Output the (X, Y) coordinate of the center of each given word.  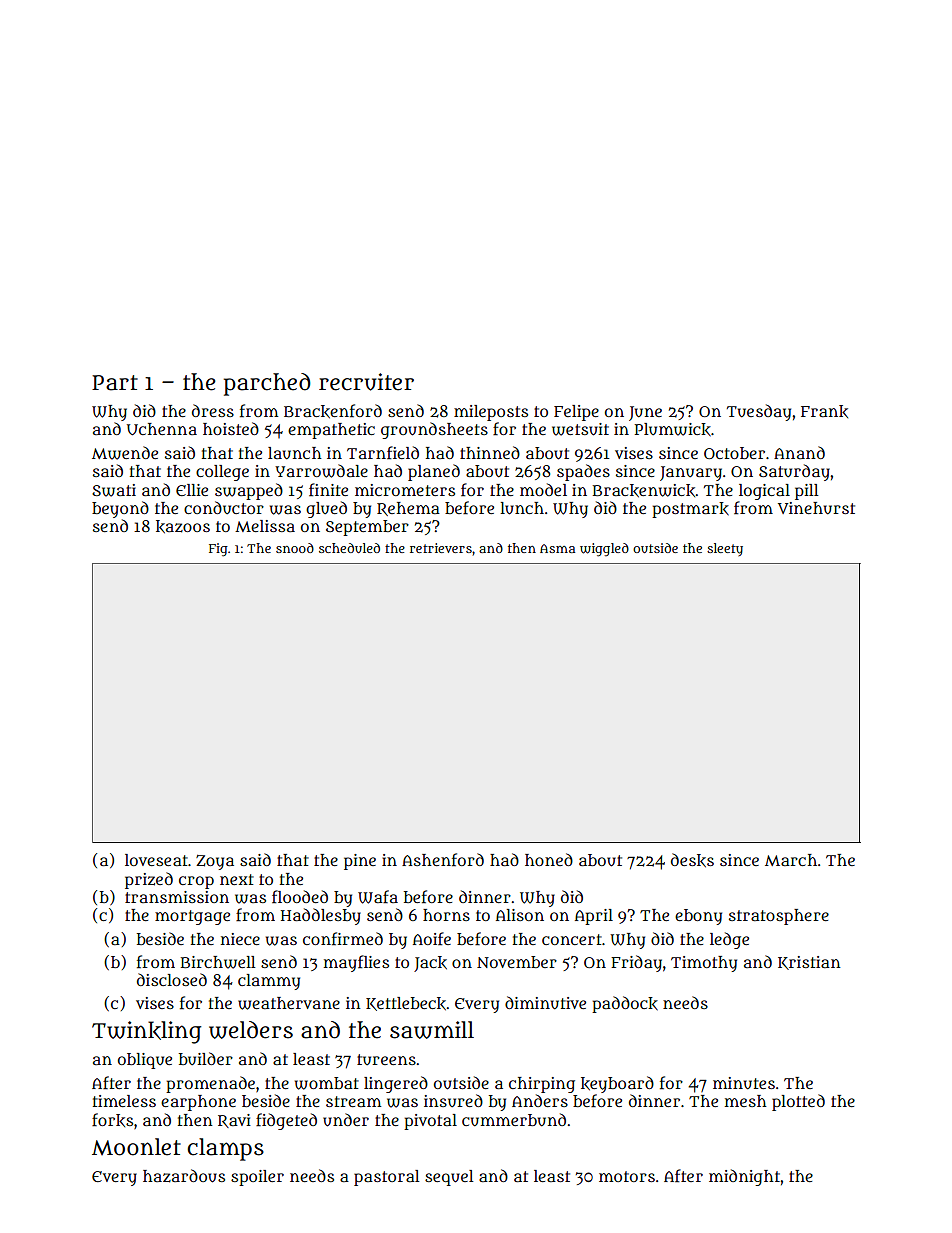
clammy (269, 982)
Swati (114, 490)
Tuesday (759, 412)
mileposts (491, 413)
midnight (744, 1177)
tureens (386, 1059)
